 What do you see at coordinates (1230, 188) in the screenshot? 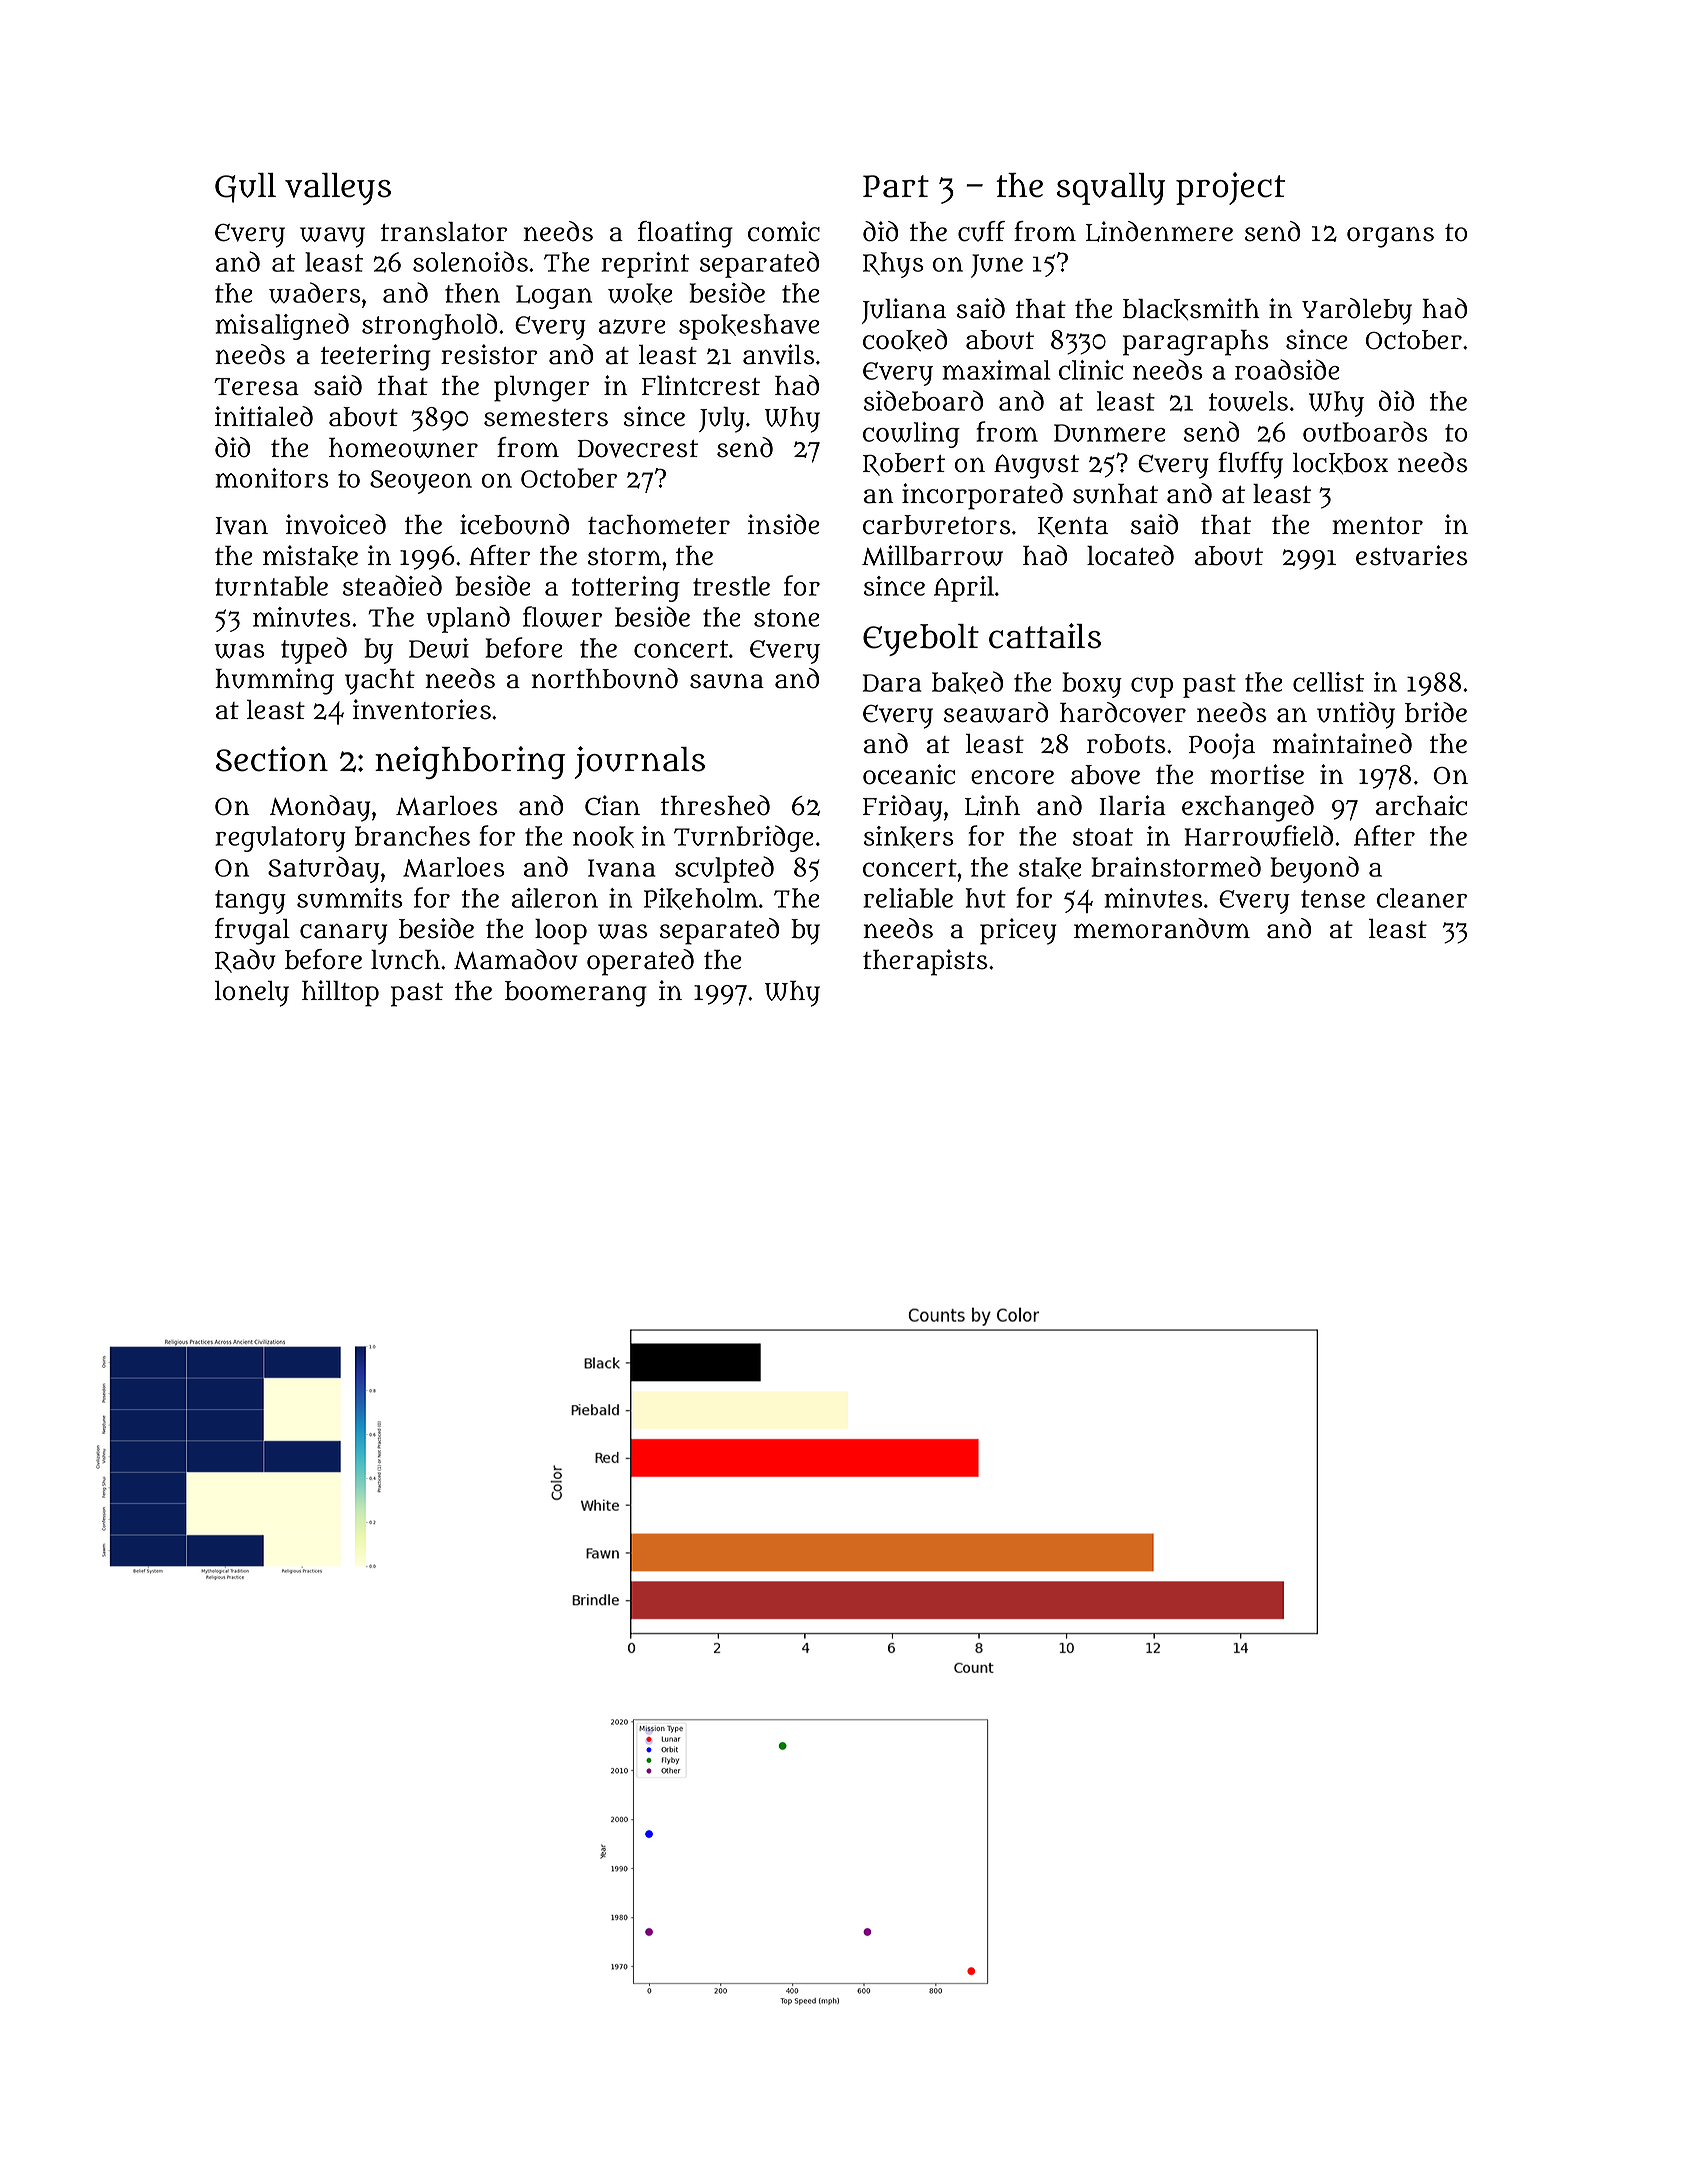
I see `project` at bounding box center [1230, 188].
